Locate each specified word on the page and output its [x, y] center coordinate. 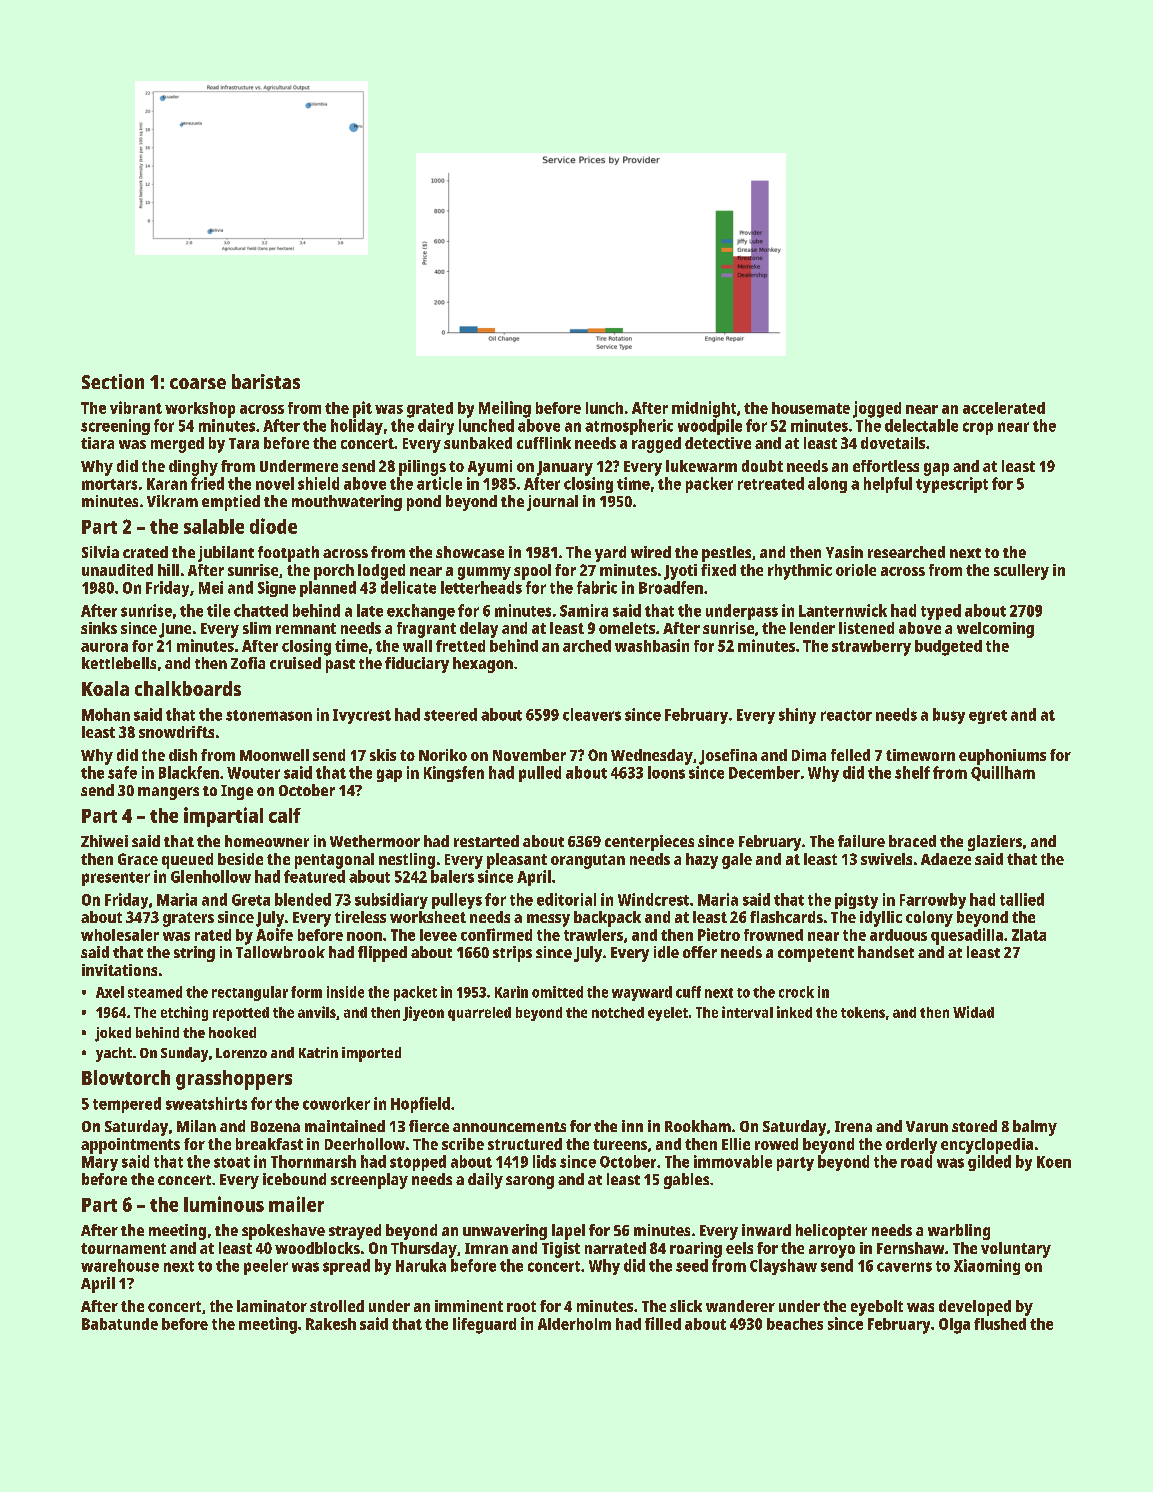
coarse [198, 383]
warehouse [120, 1265]
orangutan [588, 861]
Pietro [719, 934]
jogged [877, 409]
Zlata [1029, 935]
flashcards [786, 917]
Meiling [505, 409]
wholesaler [120, 935]
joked [113, 1034]
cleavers [592, 714]
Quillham [1003, 773]
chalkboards [188, 688]
